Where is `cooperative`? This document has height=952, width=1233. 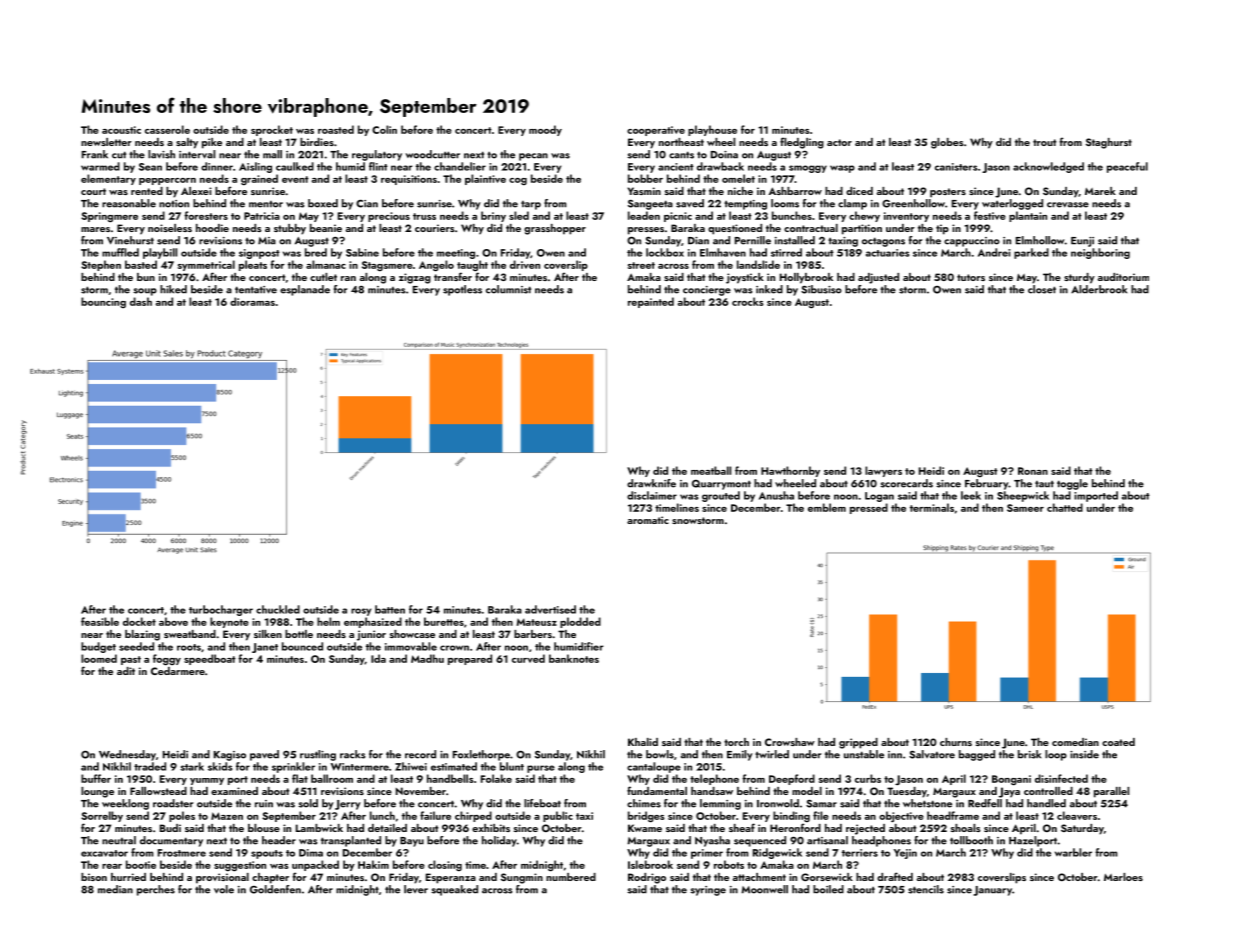 cooperative is located at coordinates (656, 131).
